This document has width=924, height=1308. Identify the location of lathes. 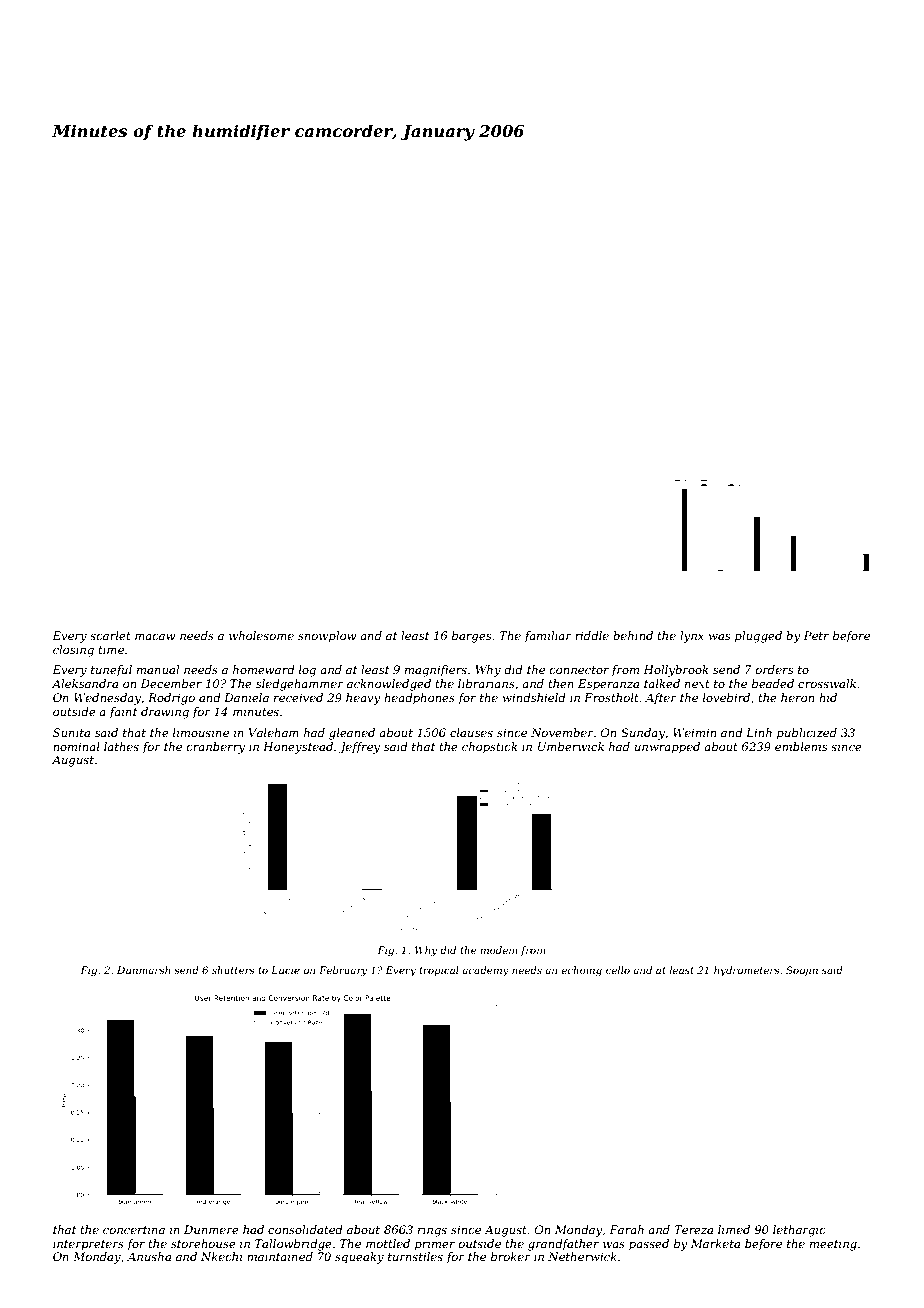
(121, 746).
